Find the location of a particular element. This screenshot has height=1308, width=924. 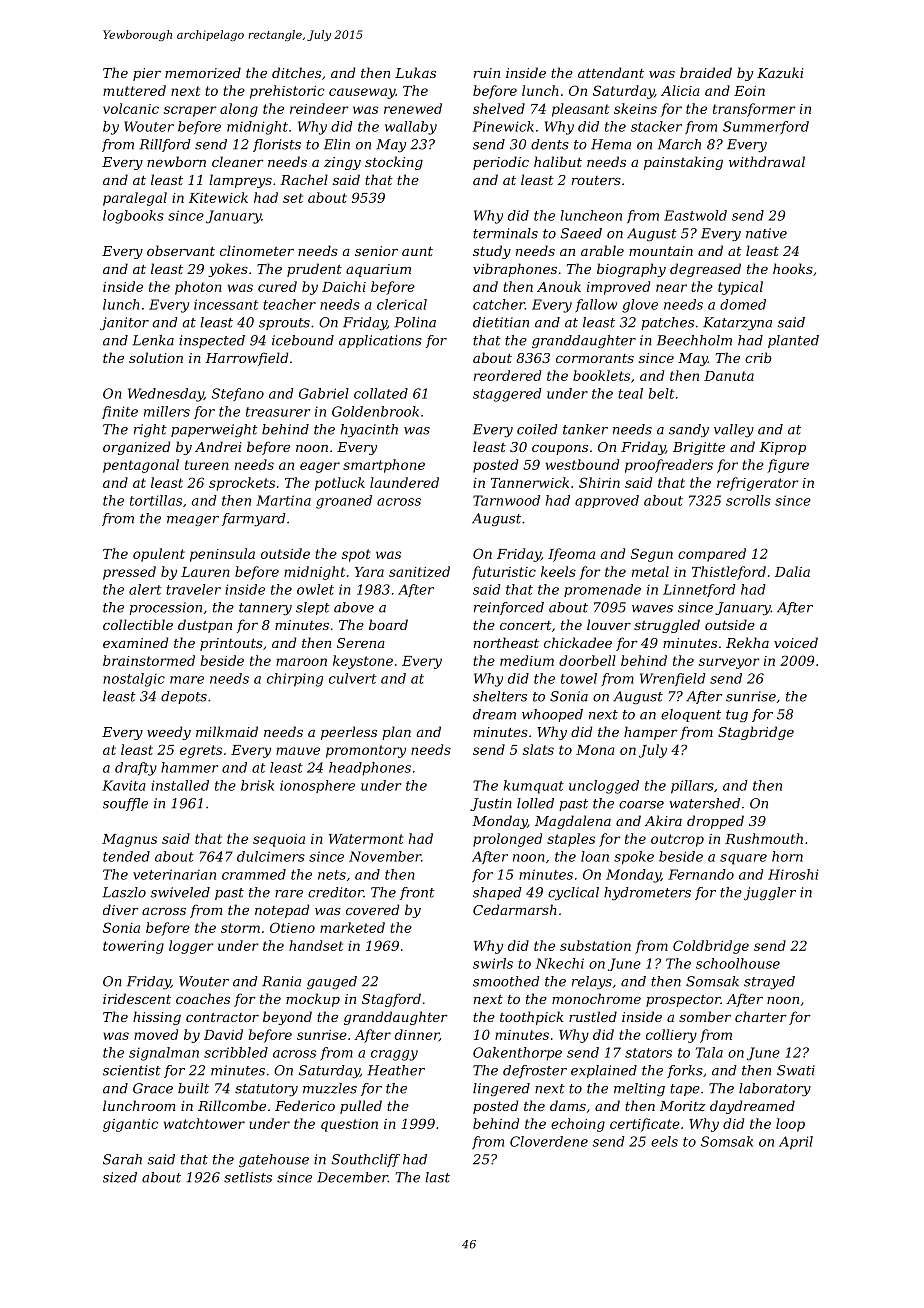

Beechholm is located at coordinates (694, 340).
